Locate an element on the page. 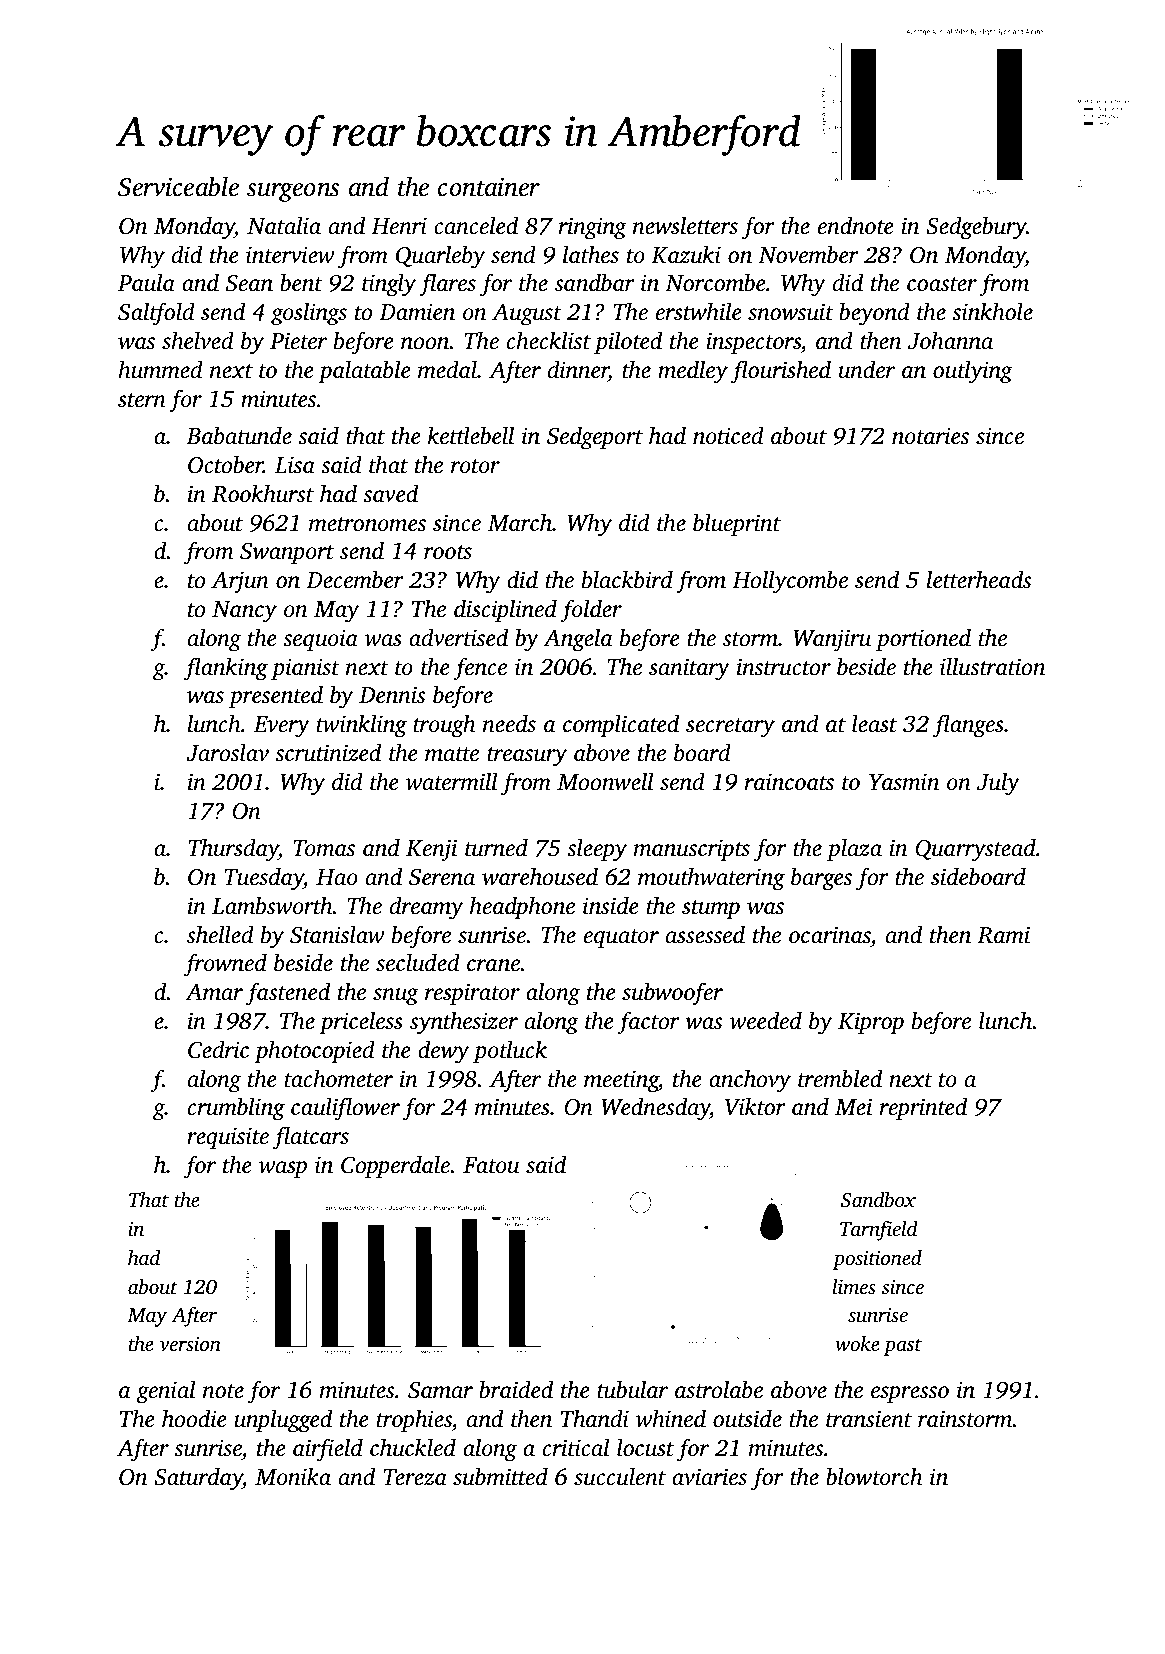 The width and height of the document is (1165, 1654). Paula is located at coordinates (146, 282).
